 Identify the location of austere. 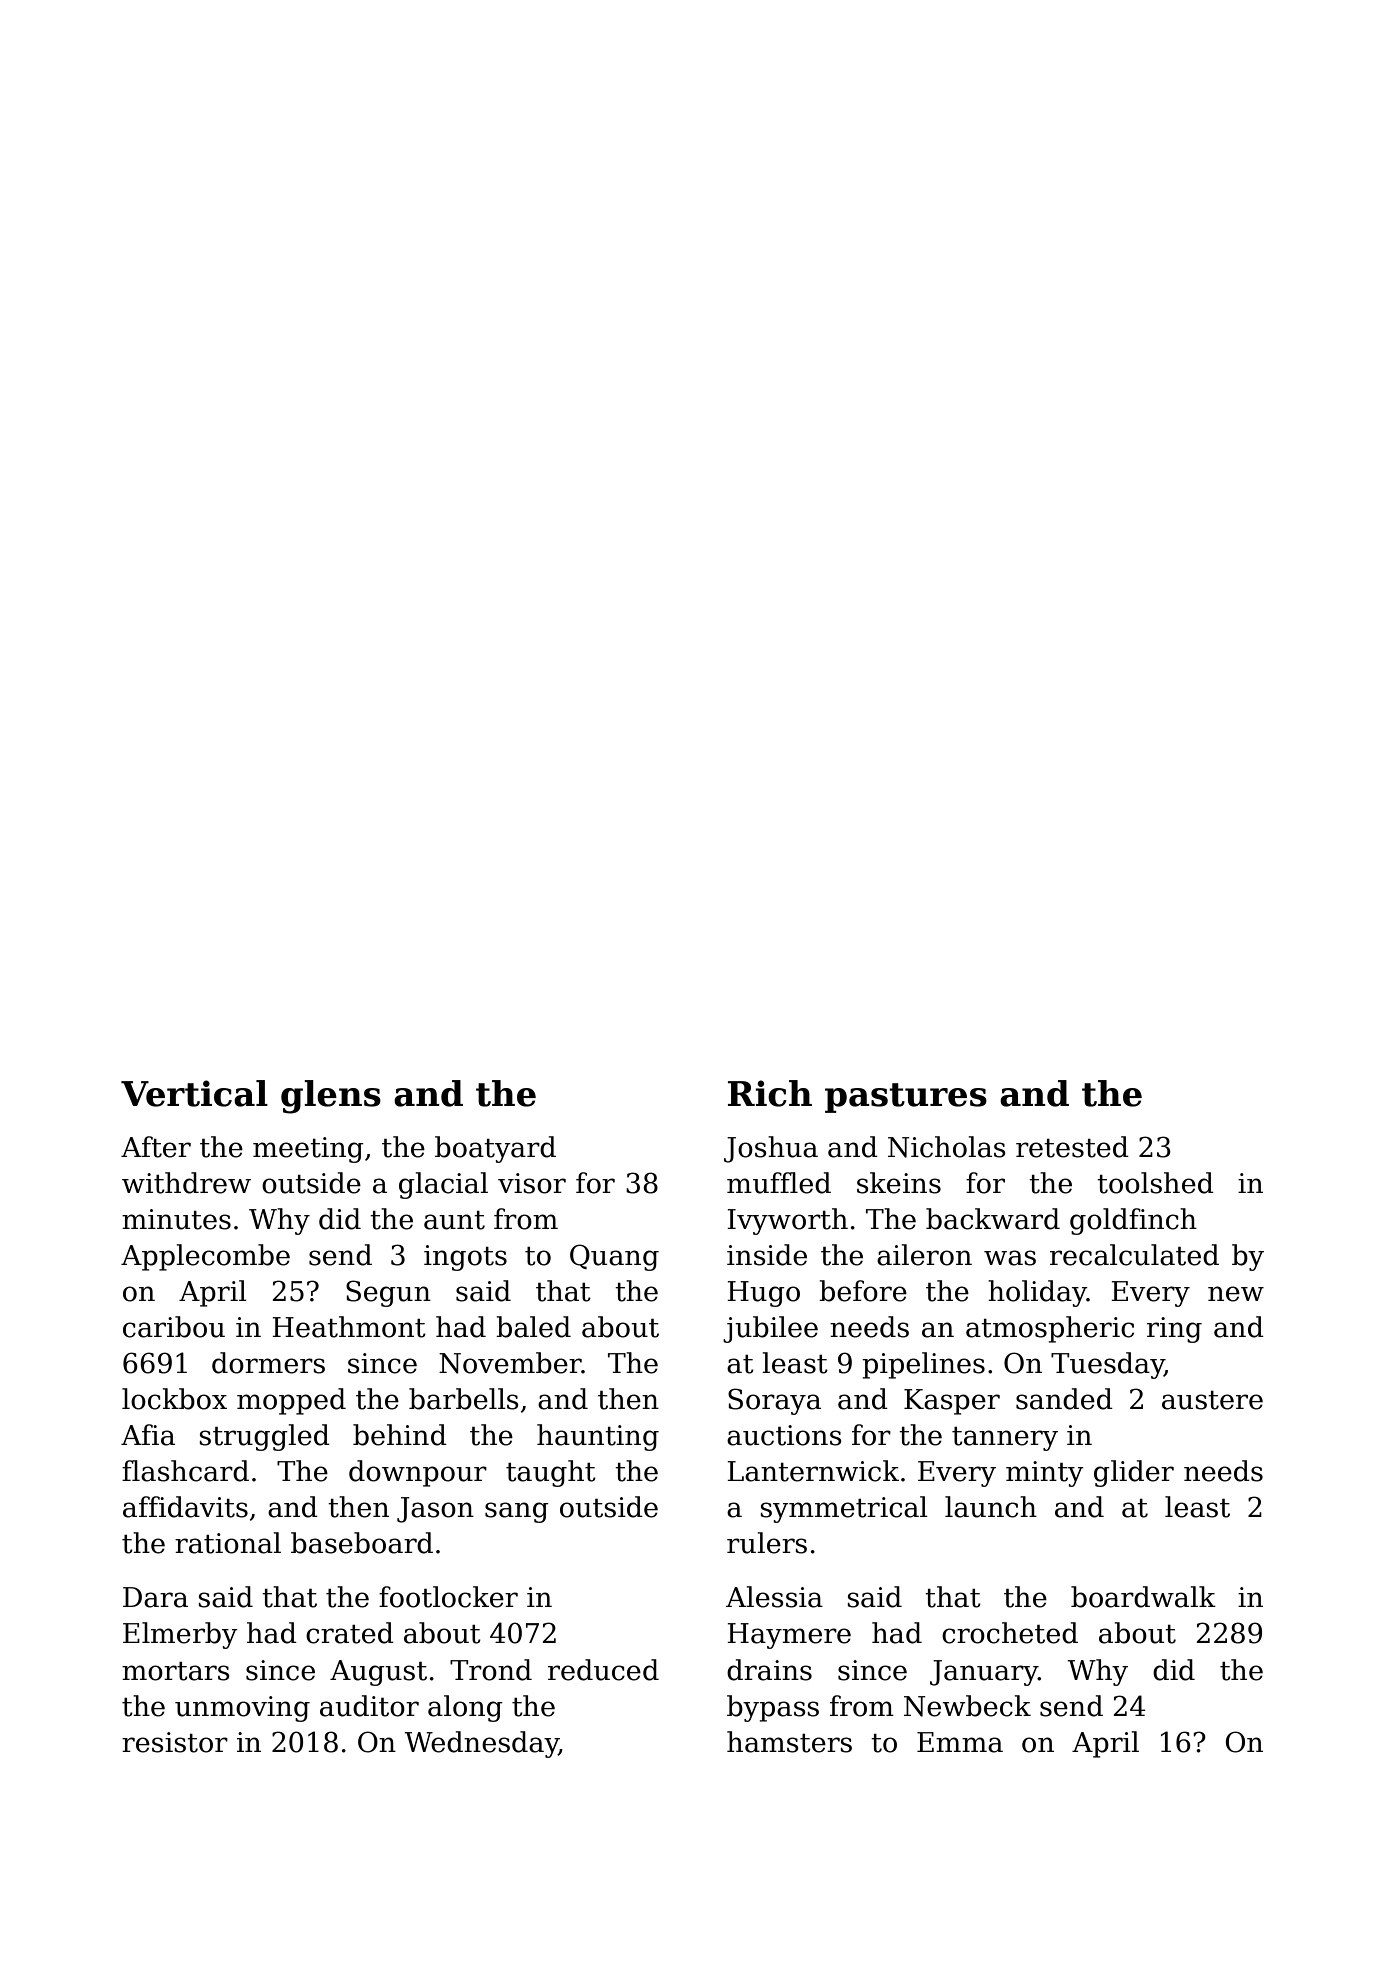
(1212, 1400).
